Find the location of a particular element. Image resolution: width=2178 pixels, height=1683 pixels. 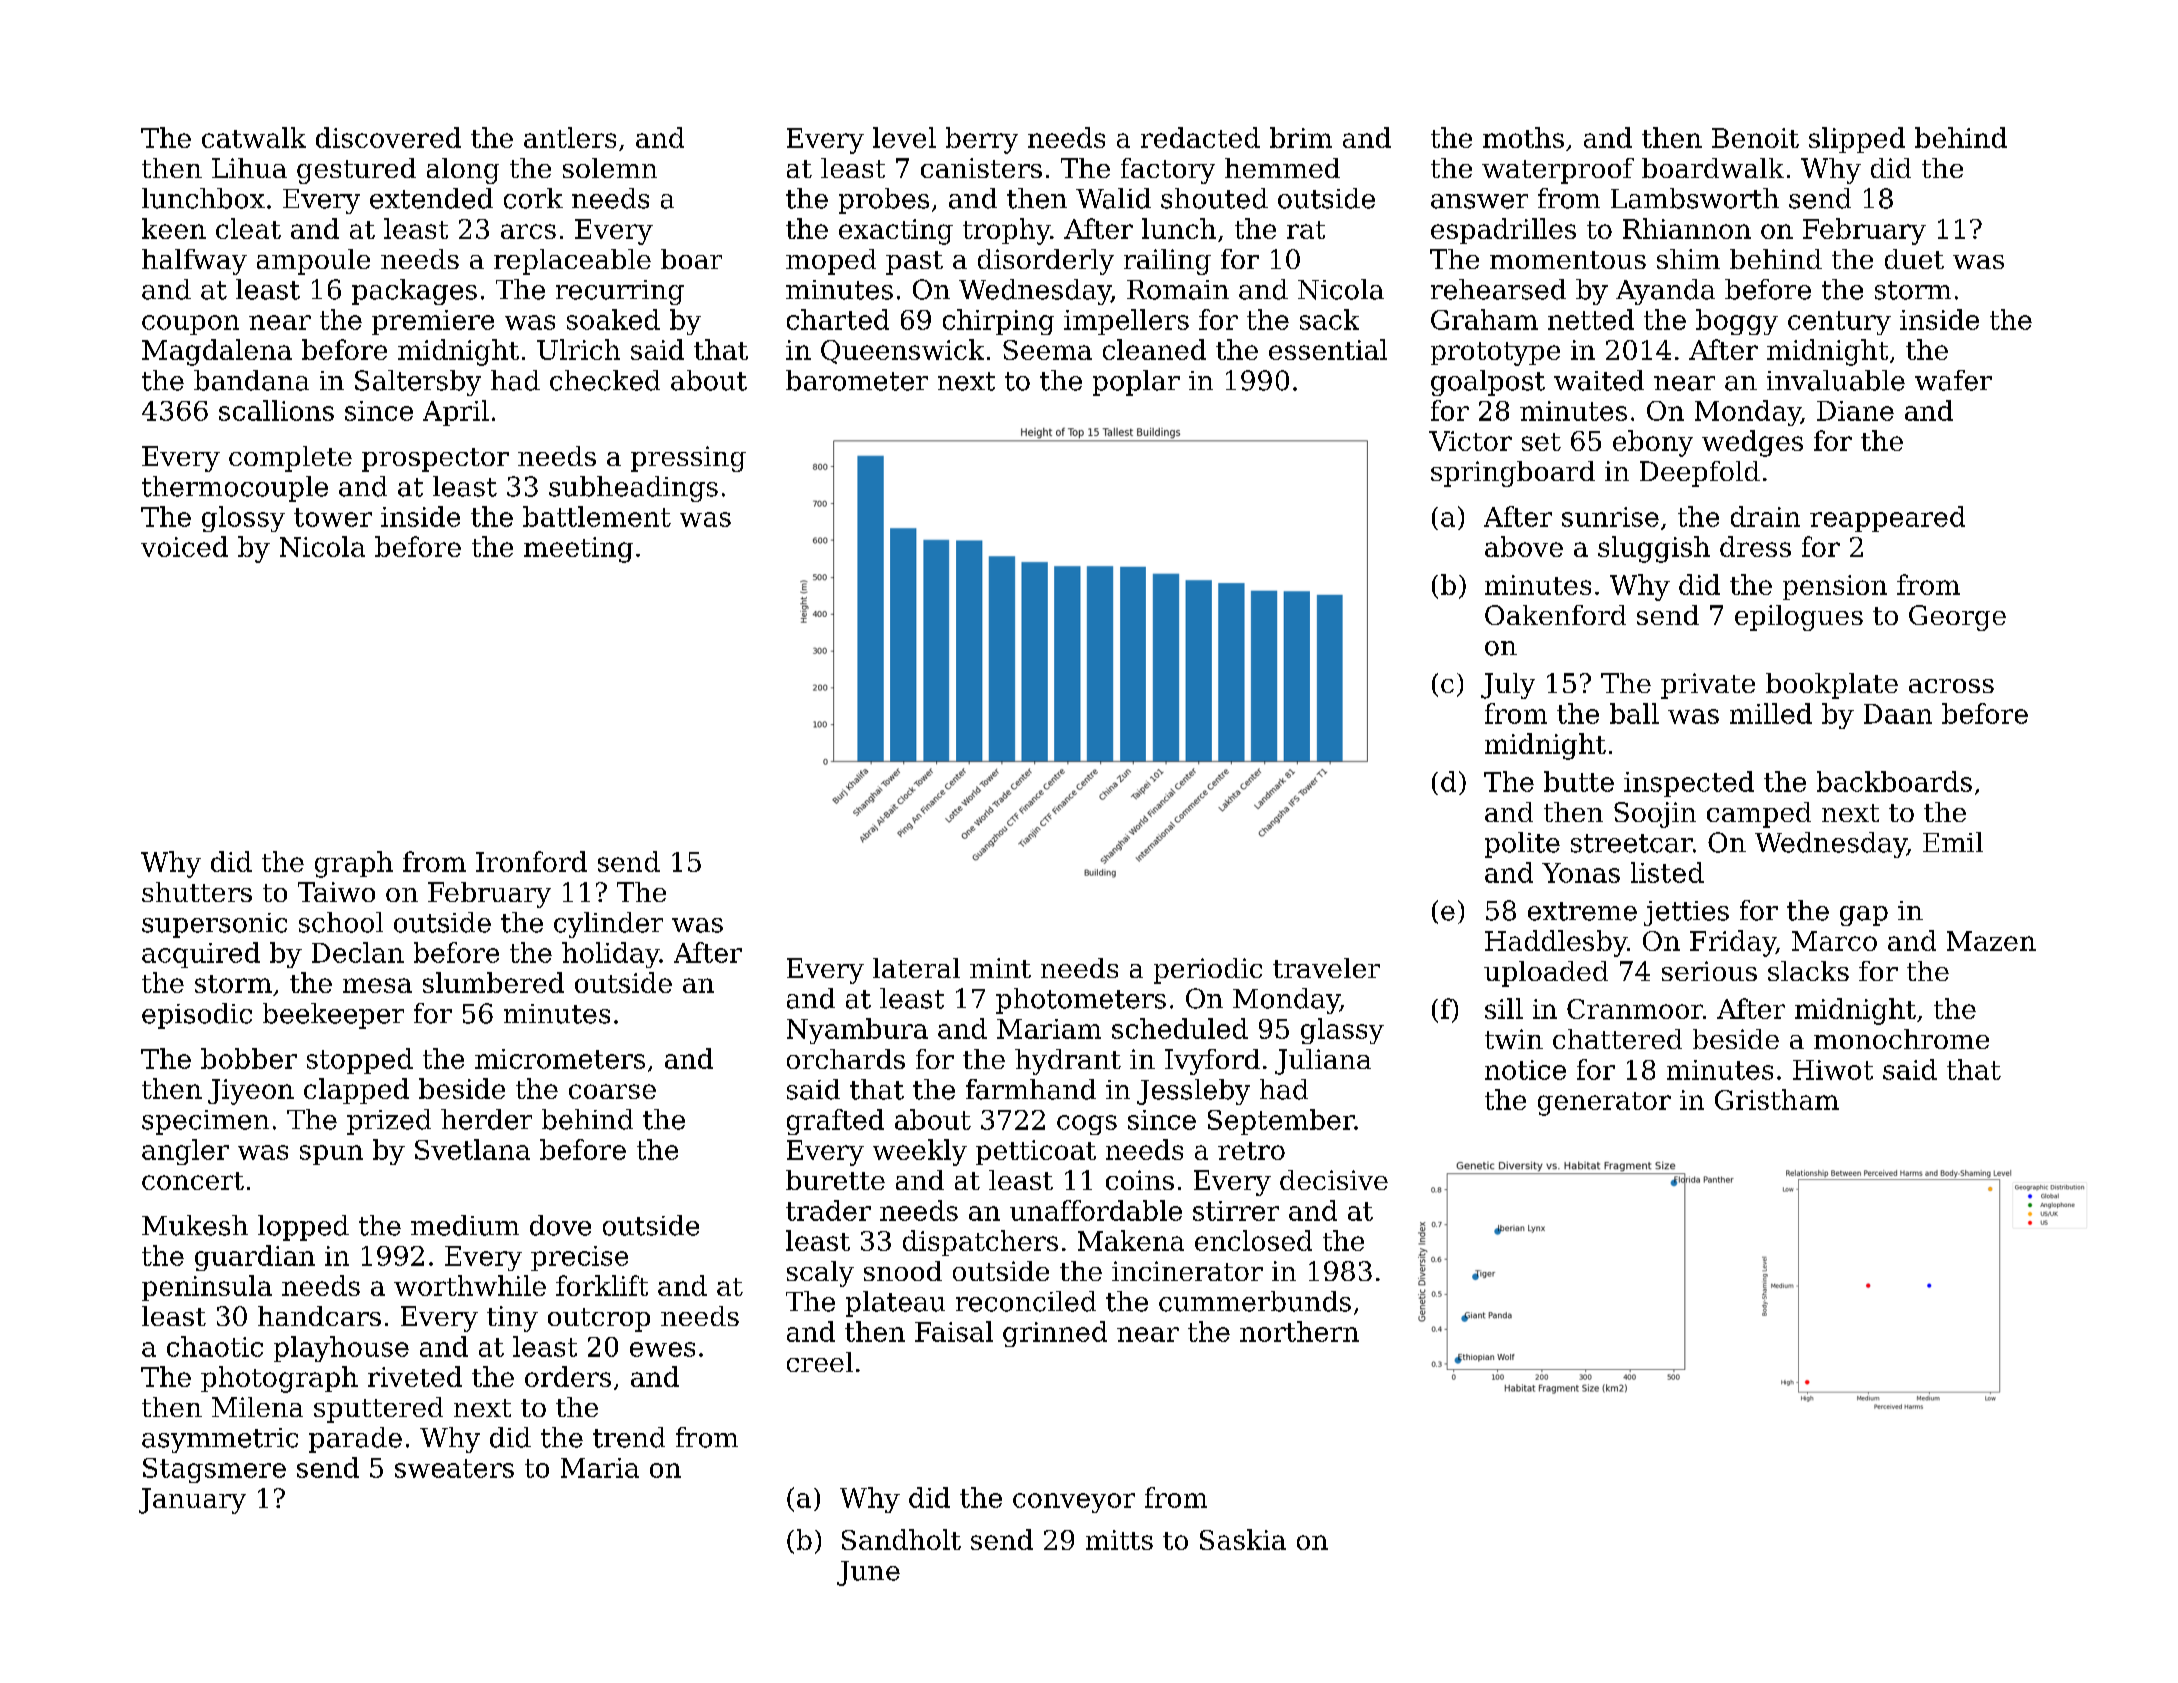

decisive is located at coordinates (1334, 1180).
